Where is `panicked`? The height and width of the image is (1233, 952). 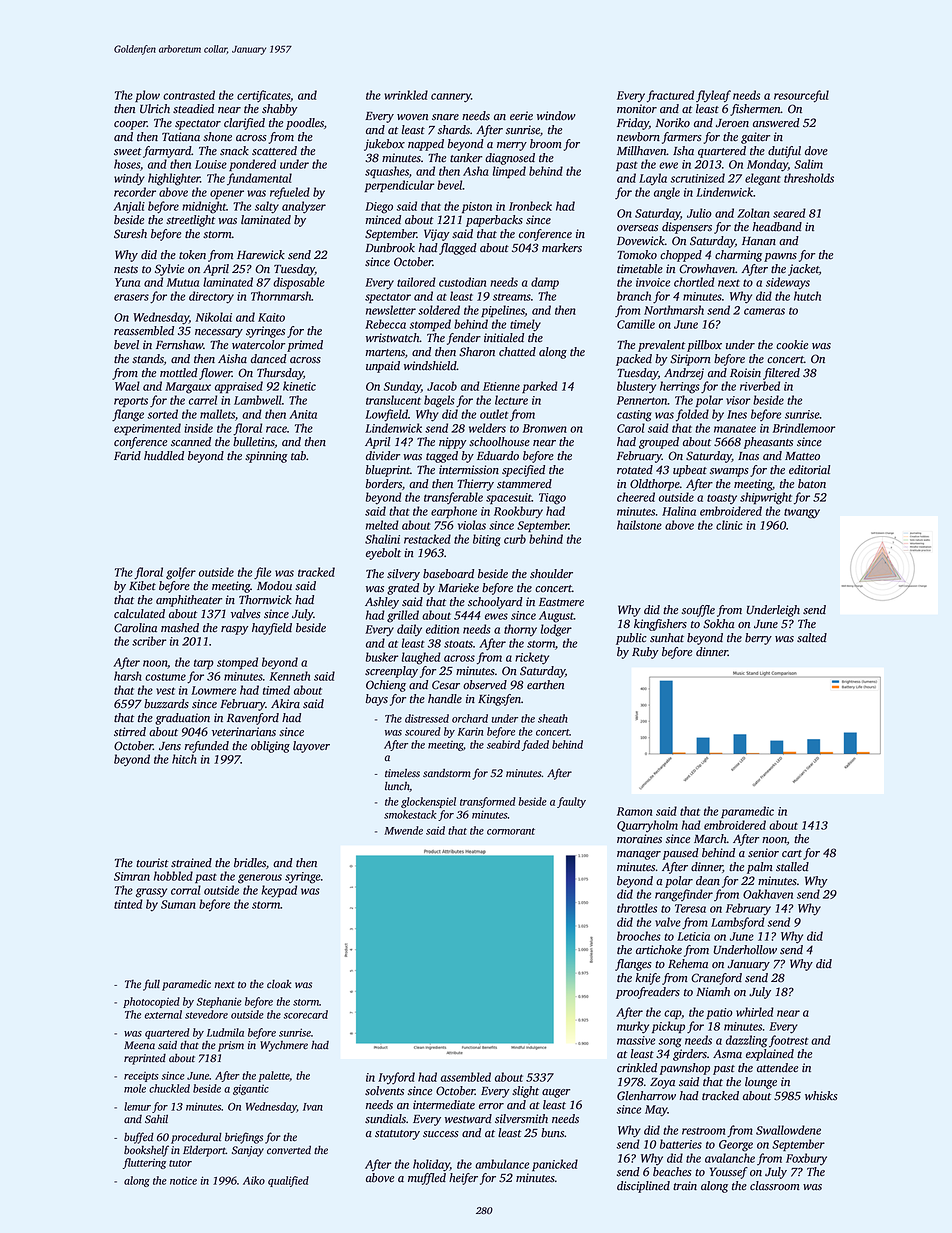 panicked is located at coordinates (555, 1165).
